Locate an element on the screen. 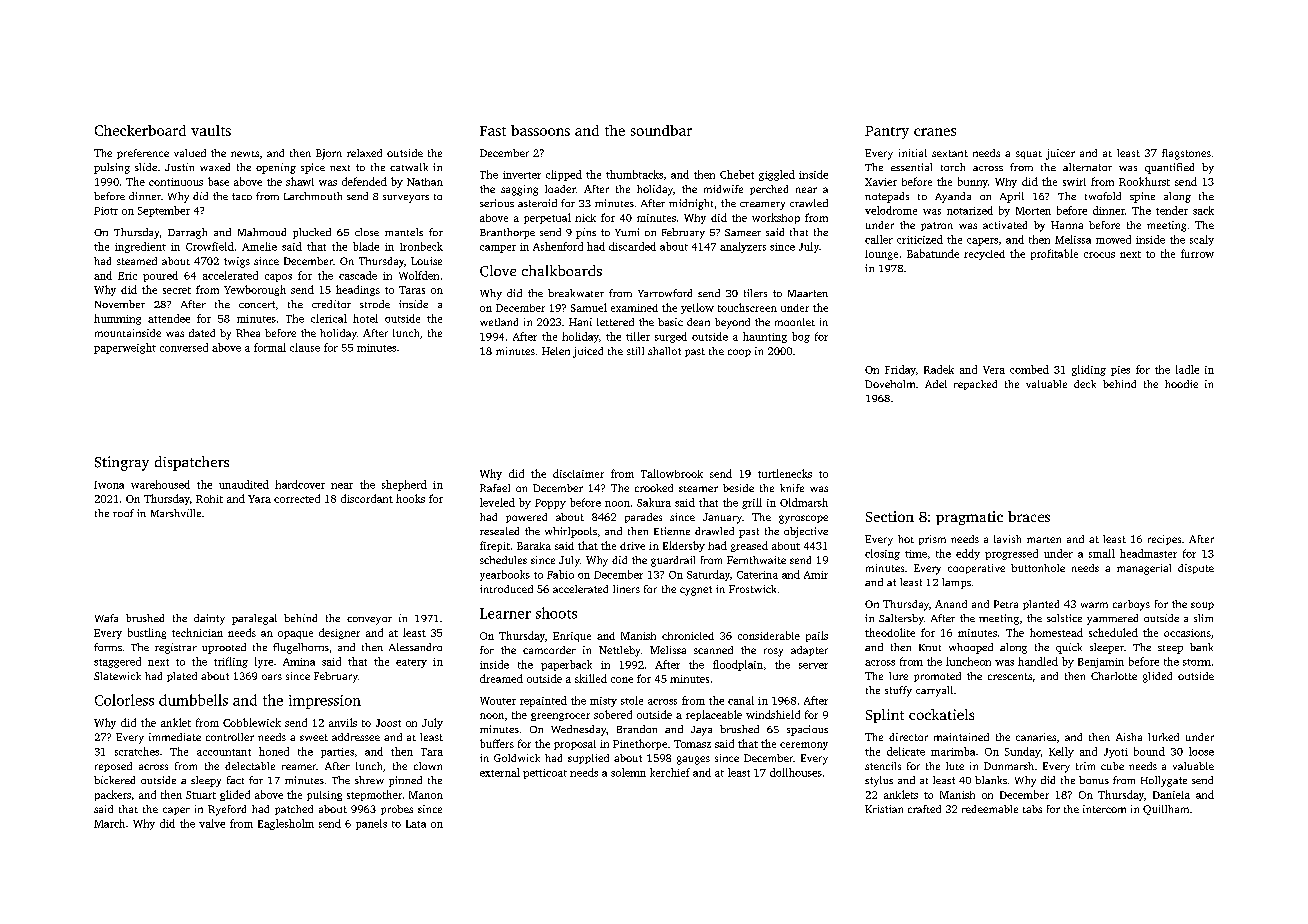  Marshville is located at coordinates (176, 513).
